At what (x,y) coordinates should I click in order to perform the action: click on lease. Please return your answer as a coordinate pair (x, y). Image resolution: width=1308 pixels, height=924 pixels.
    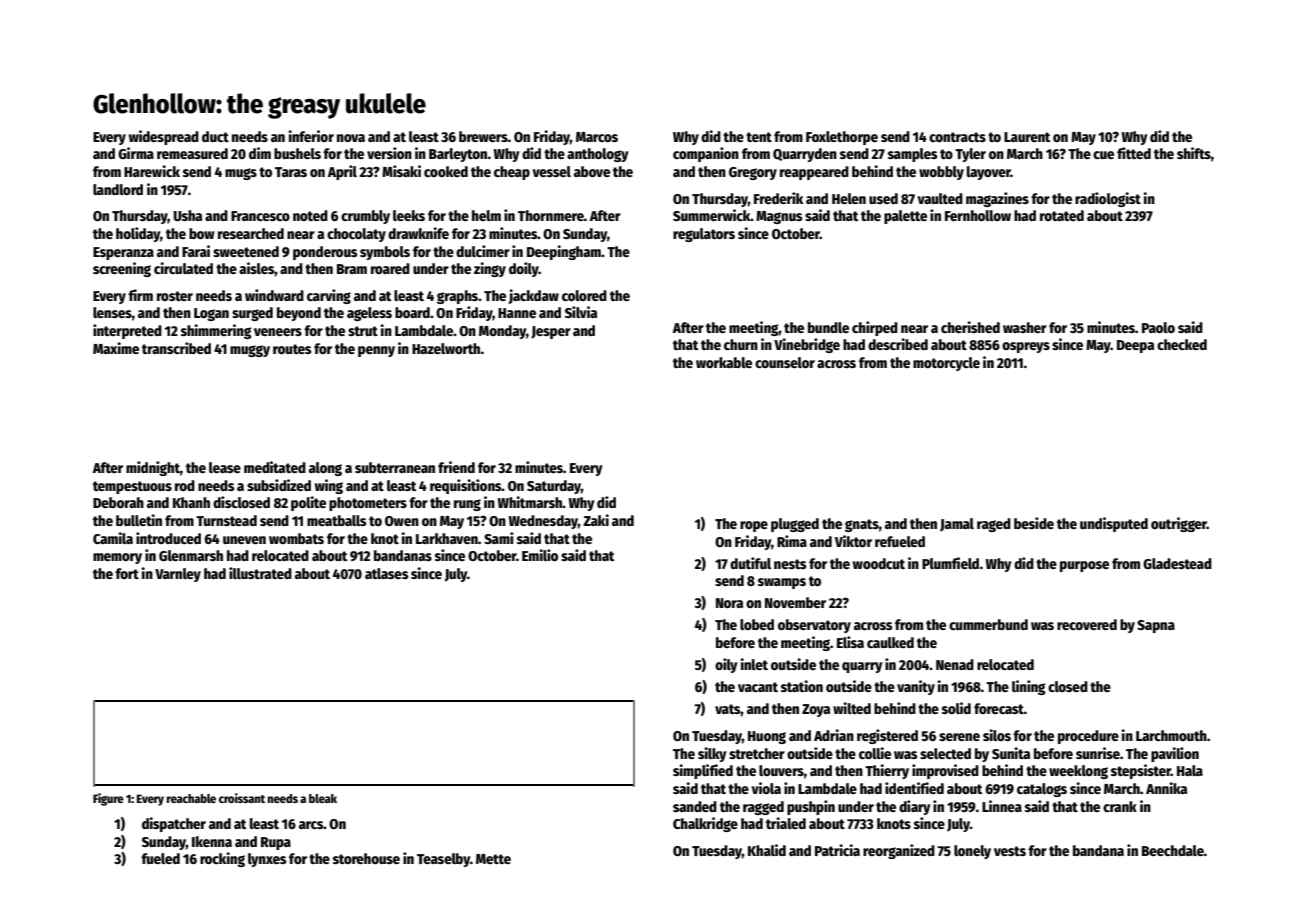
    Looking at the image, I should click on (225, 467).
